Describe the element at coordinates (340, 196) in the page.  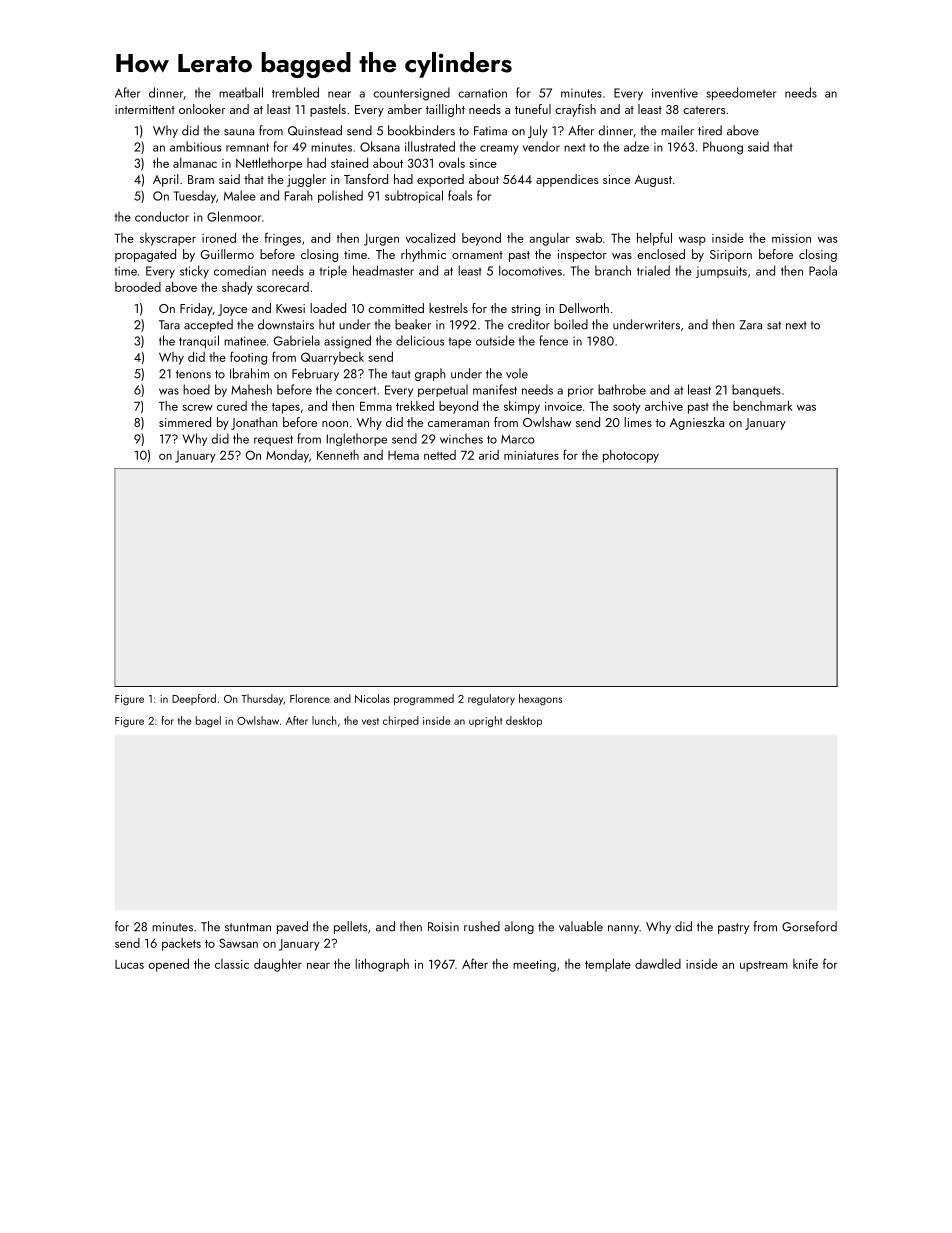
I see `polished` at that location.
